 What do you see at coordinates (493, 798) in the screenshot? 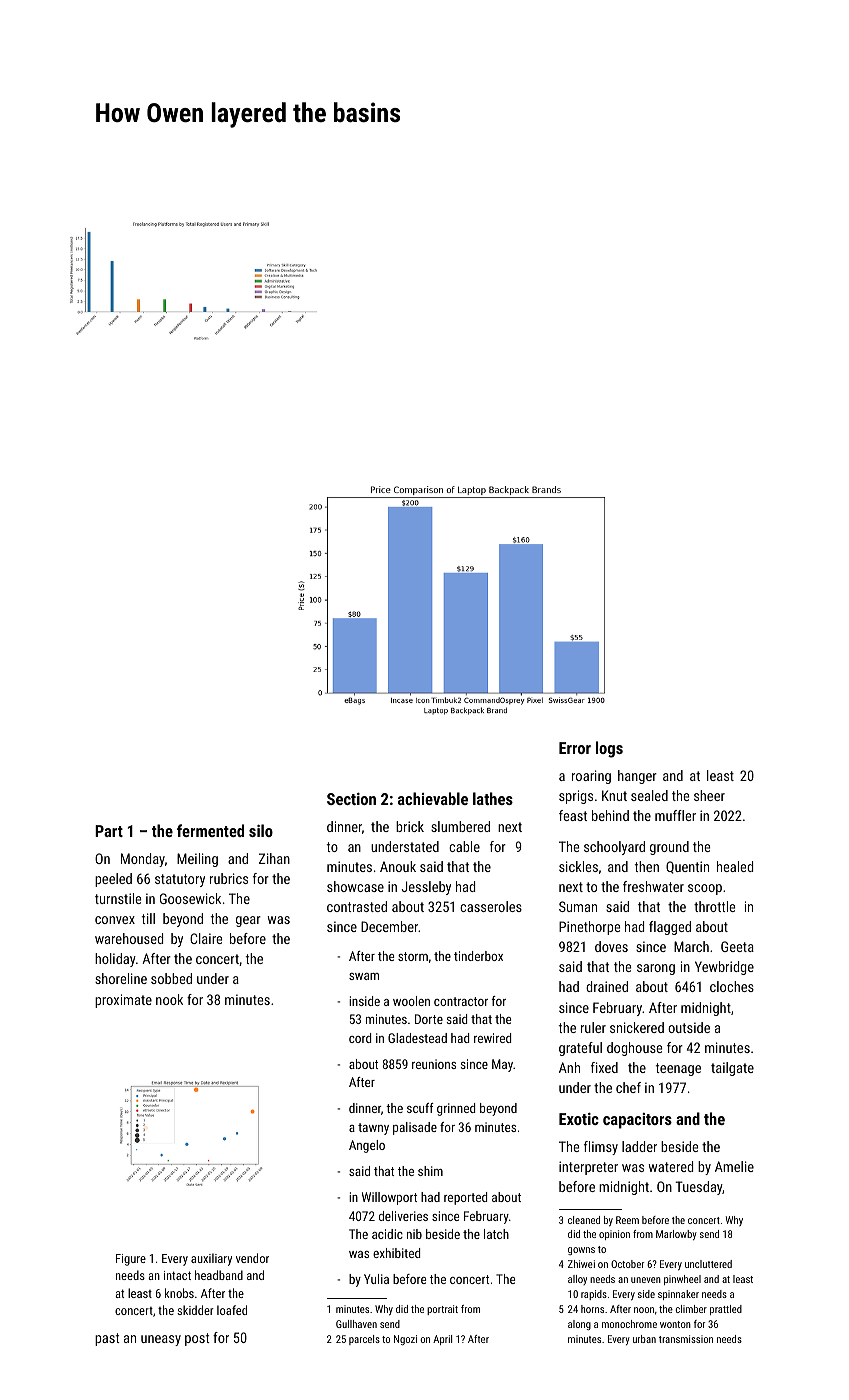
I see `lathes` at bounding box center [493, 798].
